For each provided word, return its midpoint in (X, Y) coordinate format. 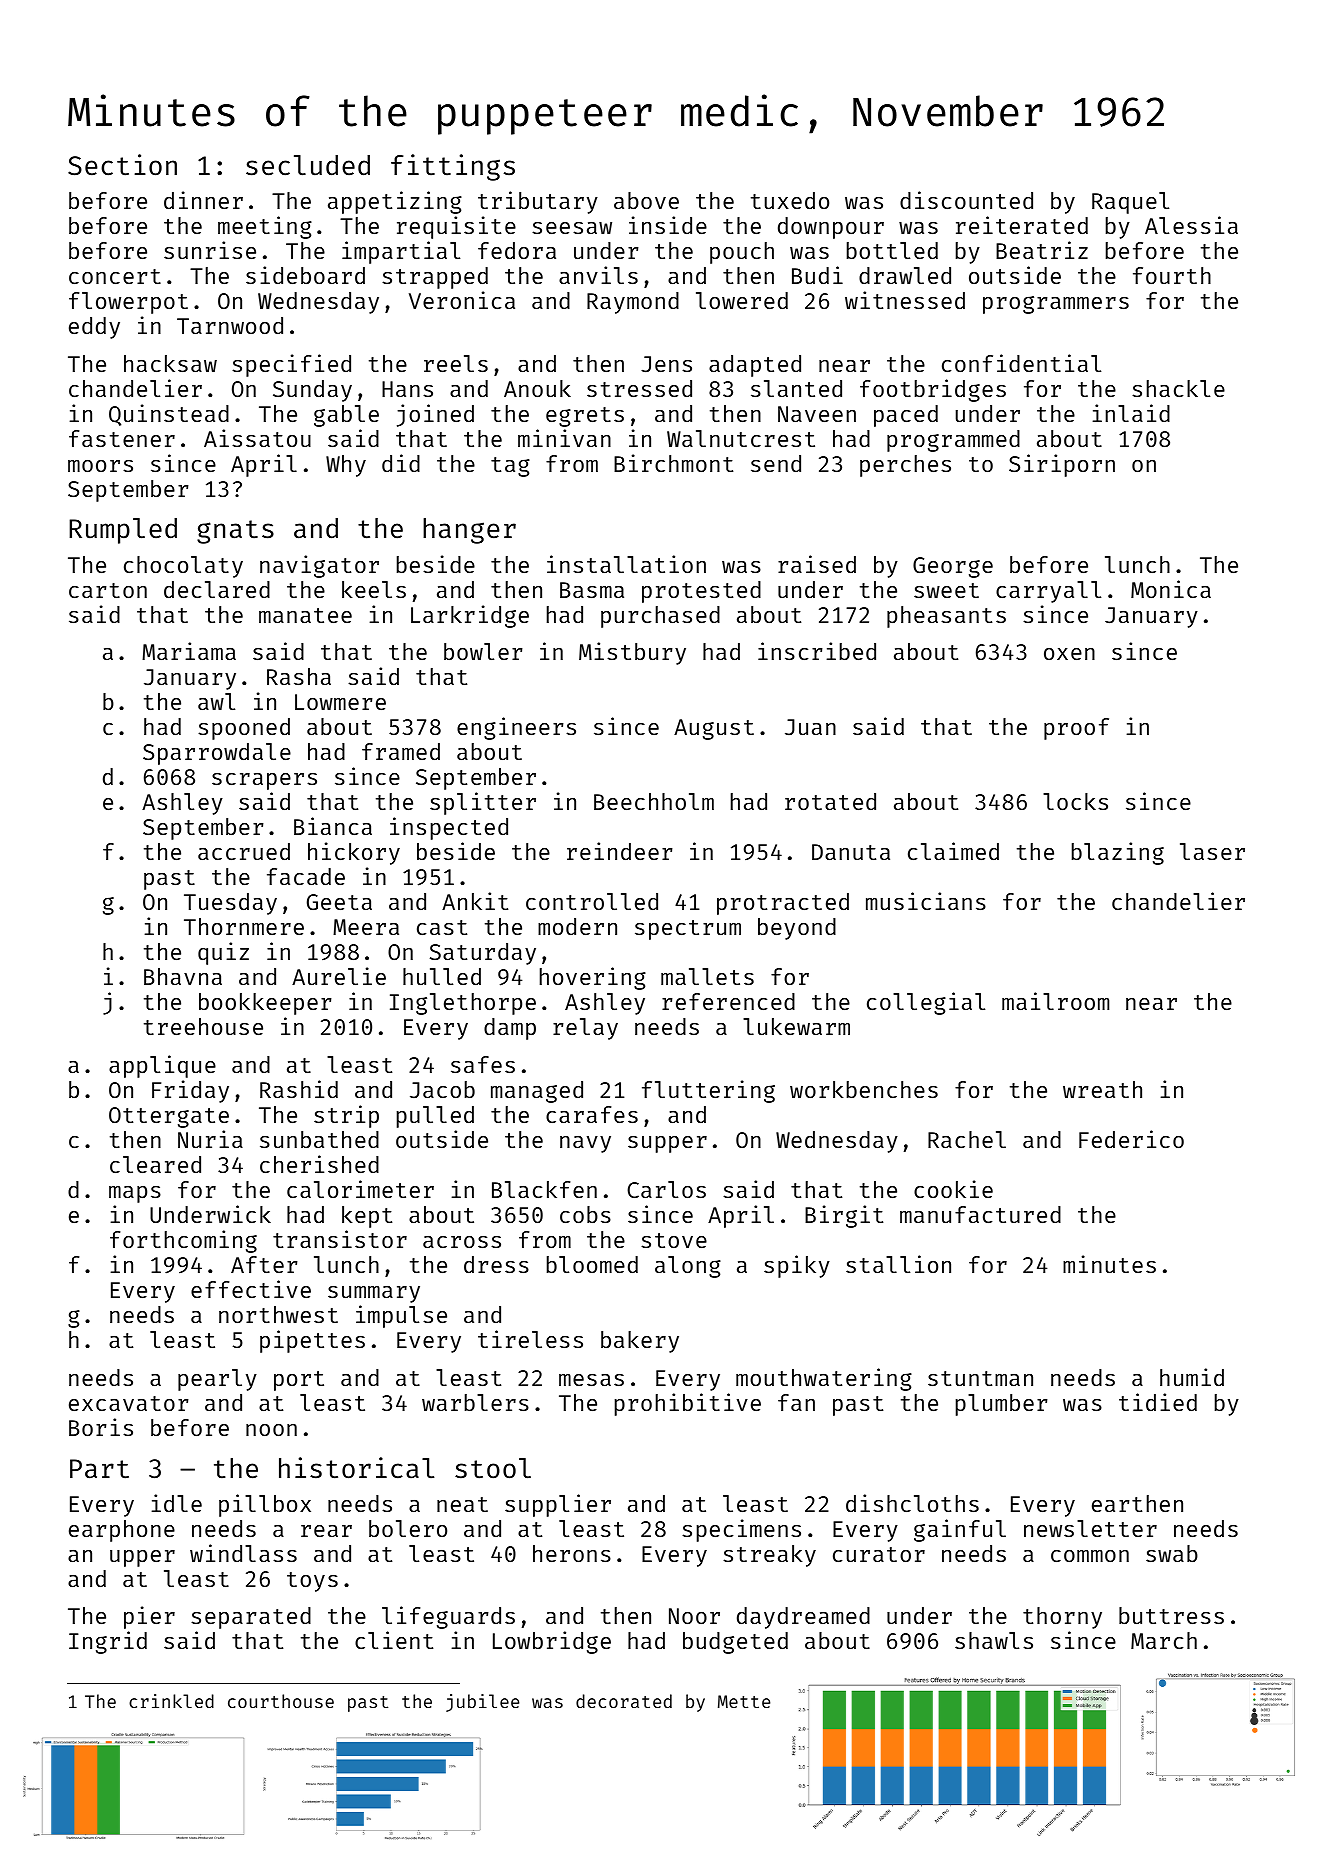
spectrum (688, 930)
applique (162, 1066)
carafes (592, 1114)
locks (1075, 801)
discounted (966, 200)
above (646, 200)
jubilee (482, 1703)
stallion (898, 1264)
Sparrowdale (217, 754)
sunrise (210, 250)
